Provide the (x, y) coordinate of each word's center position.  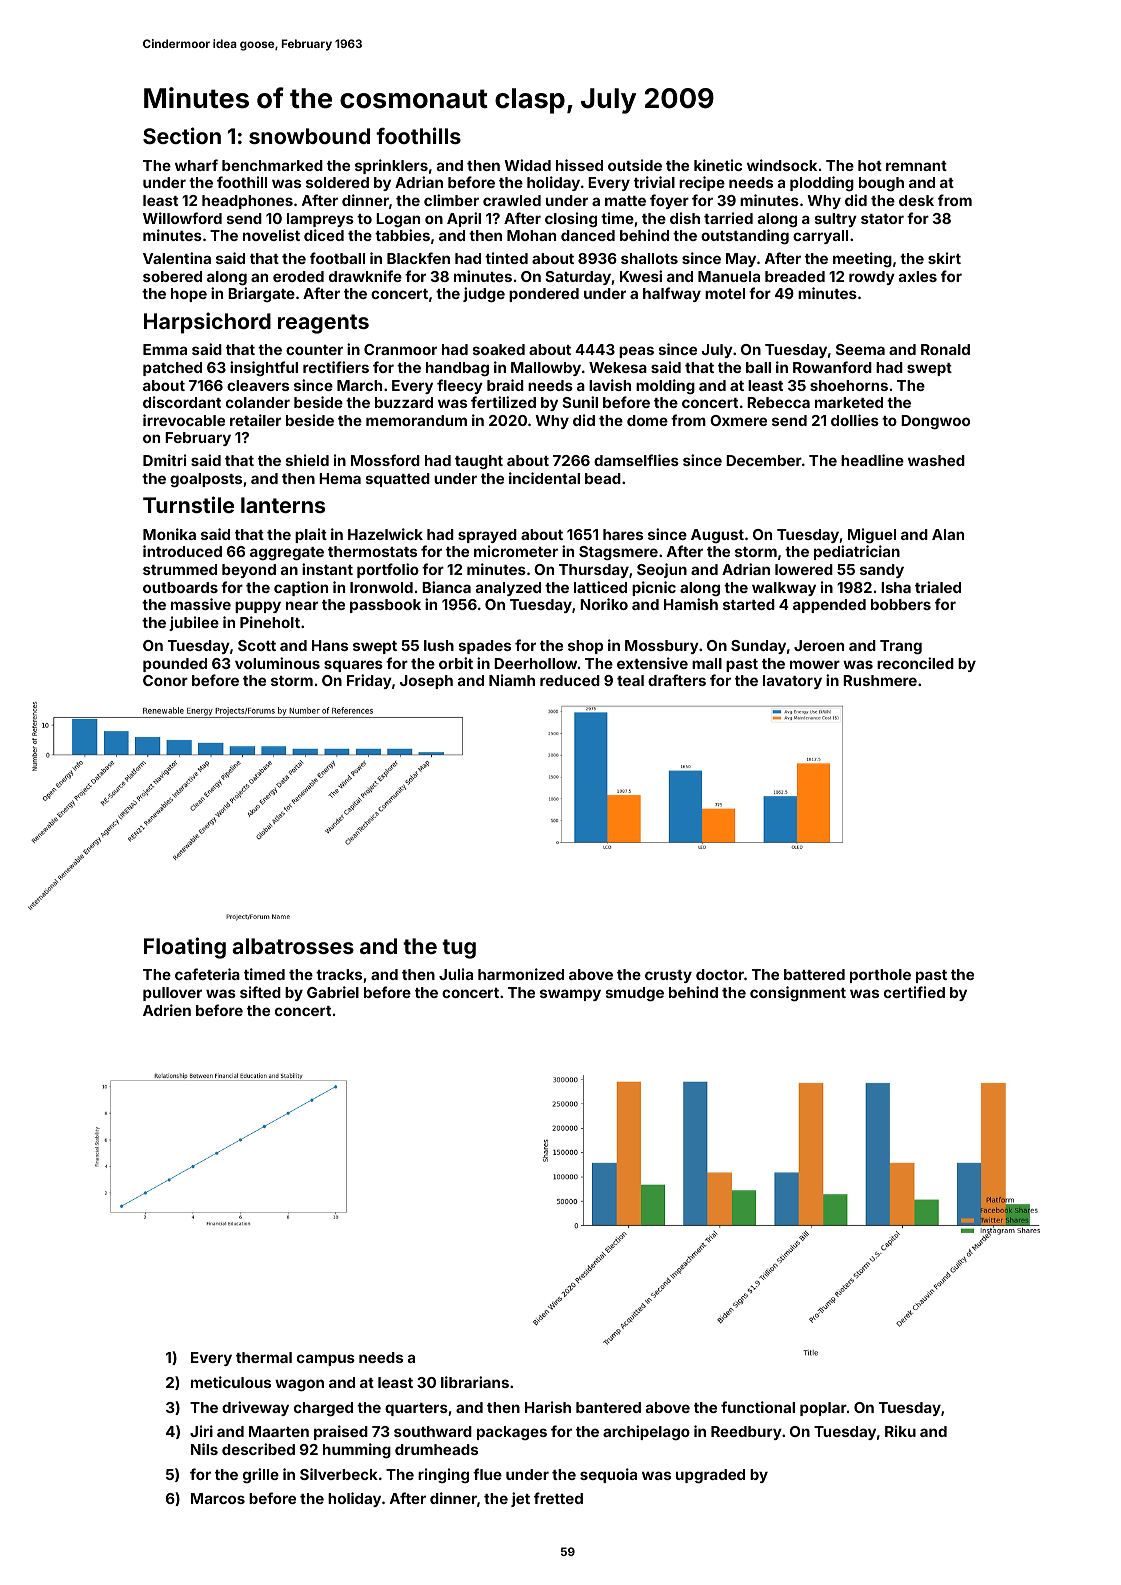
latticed (600, 587)
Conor (165, 680)
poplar (823, 1409)
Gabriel (333, 992)
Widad (527, 165)
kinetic (718, 165)
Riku (900, 1431)
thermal (264, 1357)
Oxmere (738, 420)
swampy (570, 995)
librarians (475, 1382)
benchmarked (272, 165)
